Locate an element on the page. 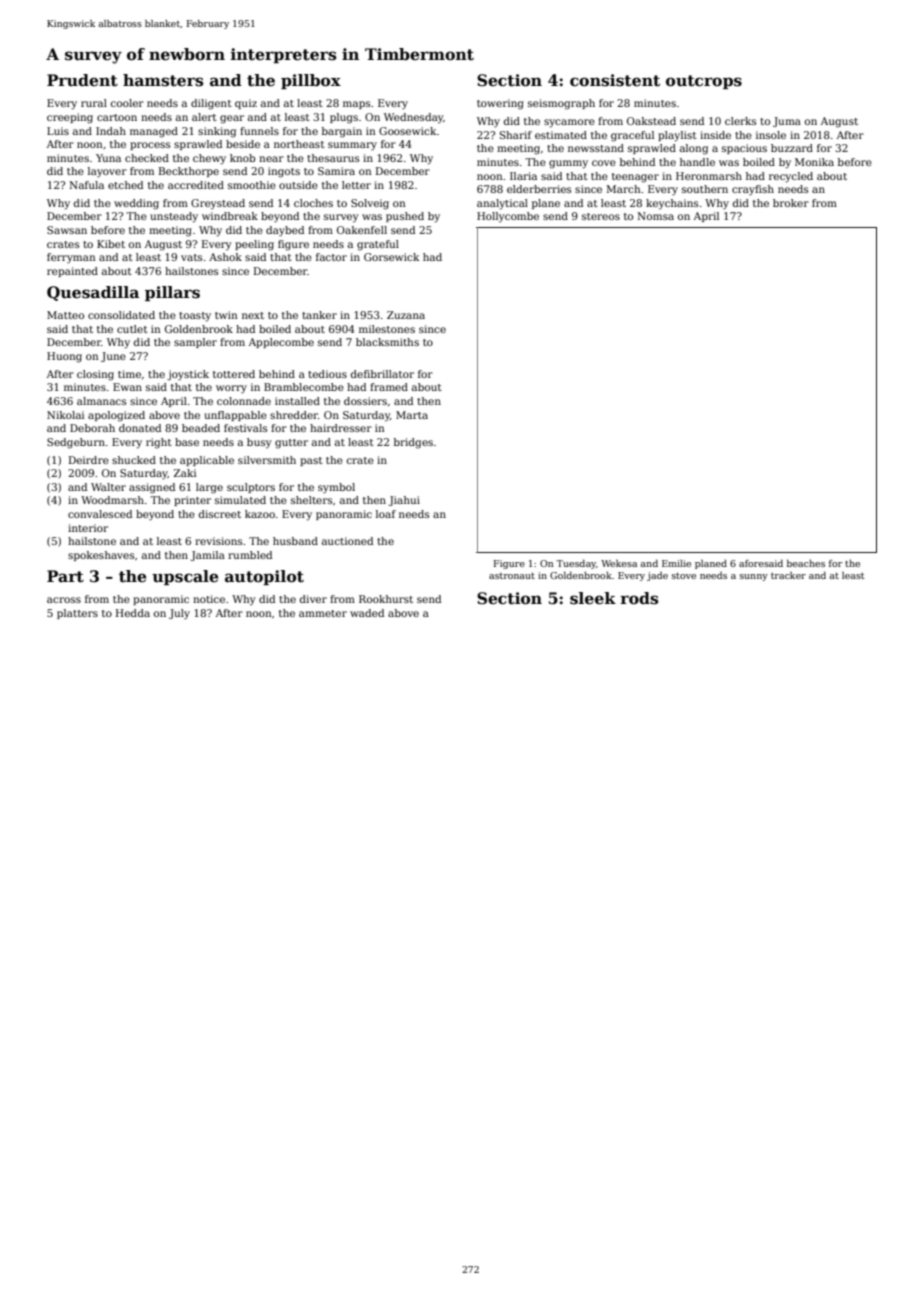  jade is located at coordinates (657, 576).
